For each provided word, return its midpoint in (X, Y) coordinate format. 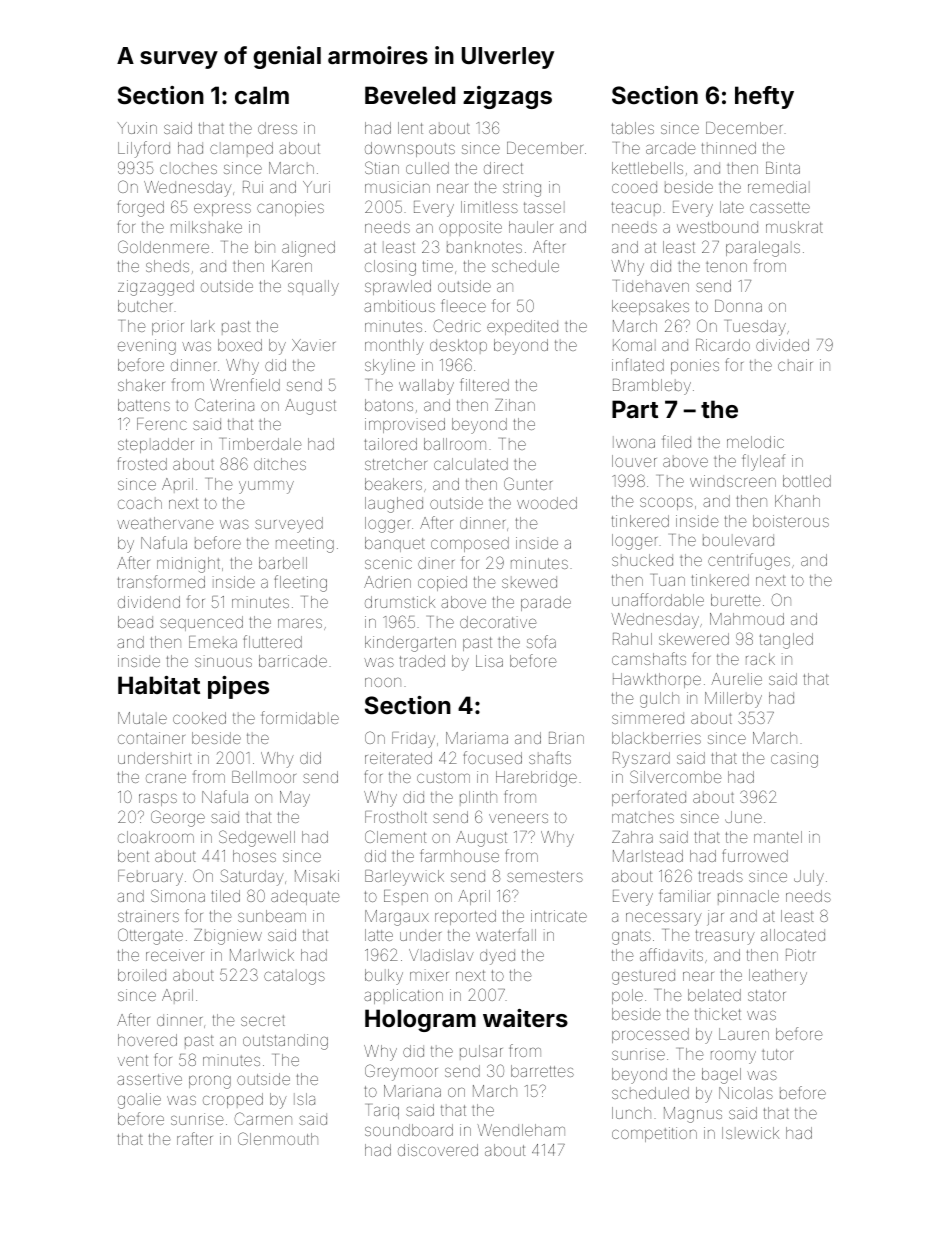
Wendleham (521, 1130)
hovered (147, 1040)
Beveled (410, 95)
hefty (764, 97)
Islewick (750, 1133)
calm (262, 95)
